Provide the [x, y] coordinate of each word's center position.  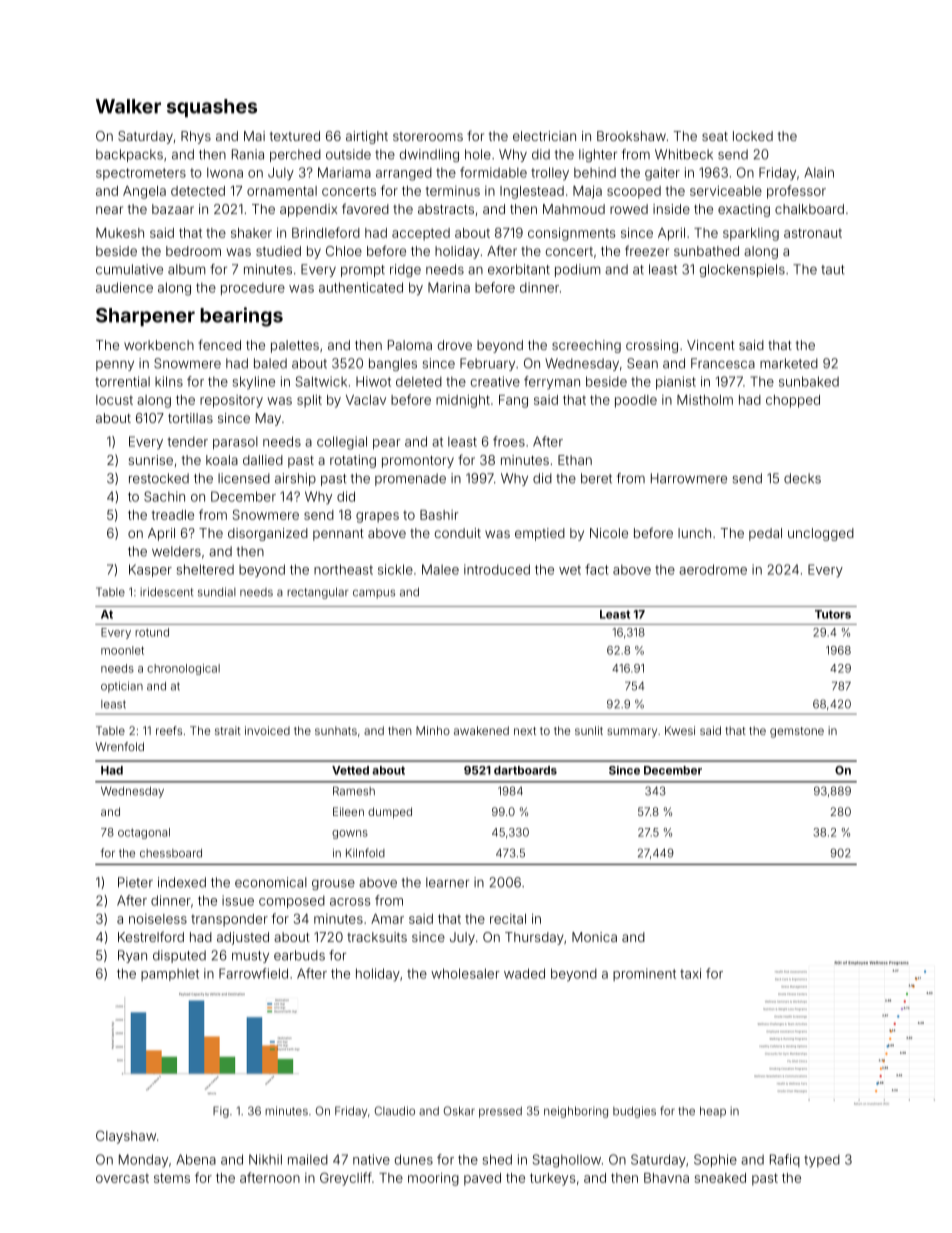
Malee [440, 569]
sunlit [589, 730]
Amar [387, 919]
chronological [183, 669]
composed [292, 902]
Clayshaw [126, 1137]
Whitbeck [684, 154]
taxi [690, 973]
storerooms [428, 136]
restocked [159, 478]
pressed [500, 1112]
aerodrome [713, 569]
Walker [128, 106]
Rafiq [785, 1160]
